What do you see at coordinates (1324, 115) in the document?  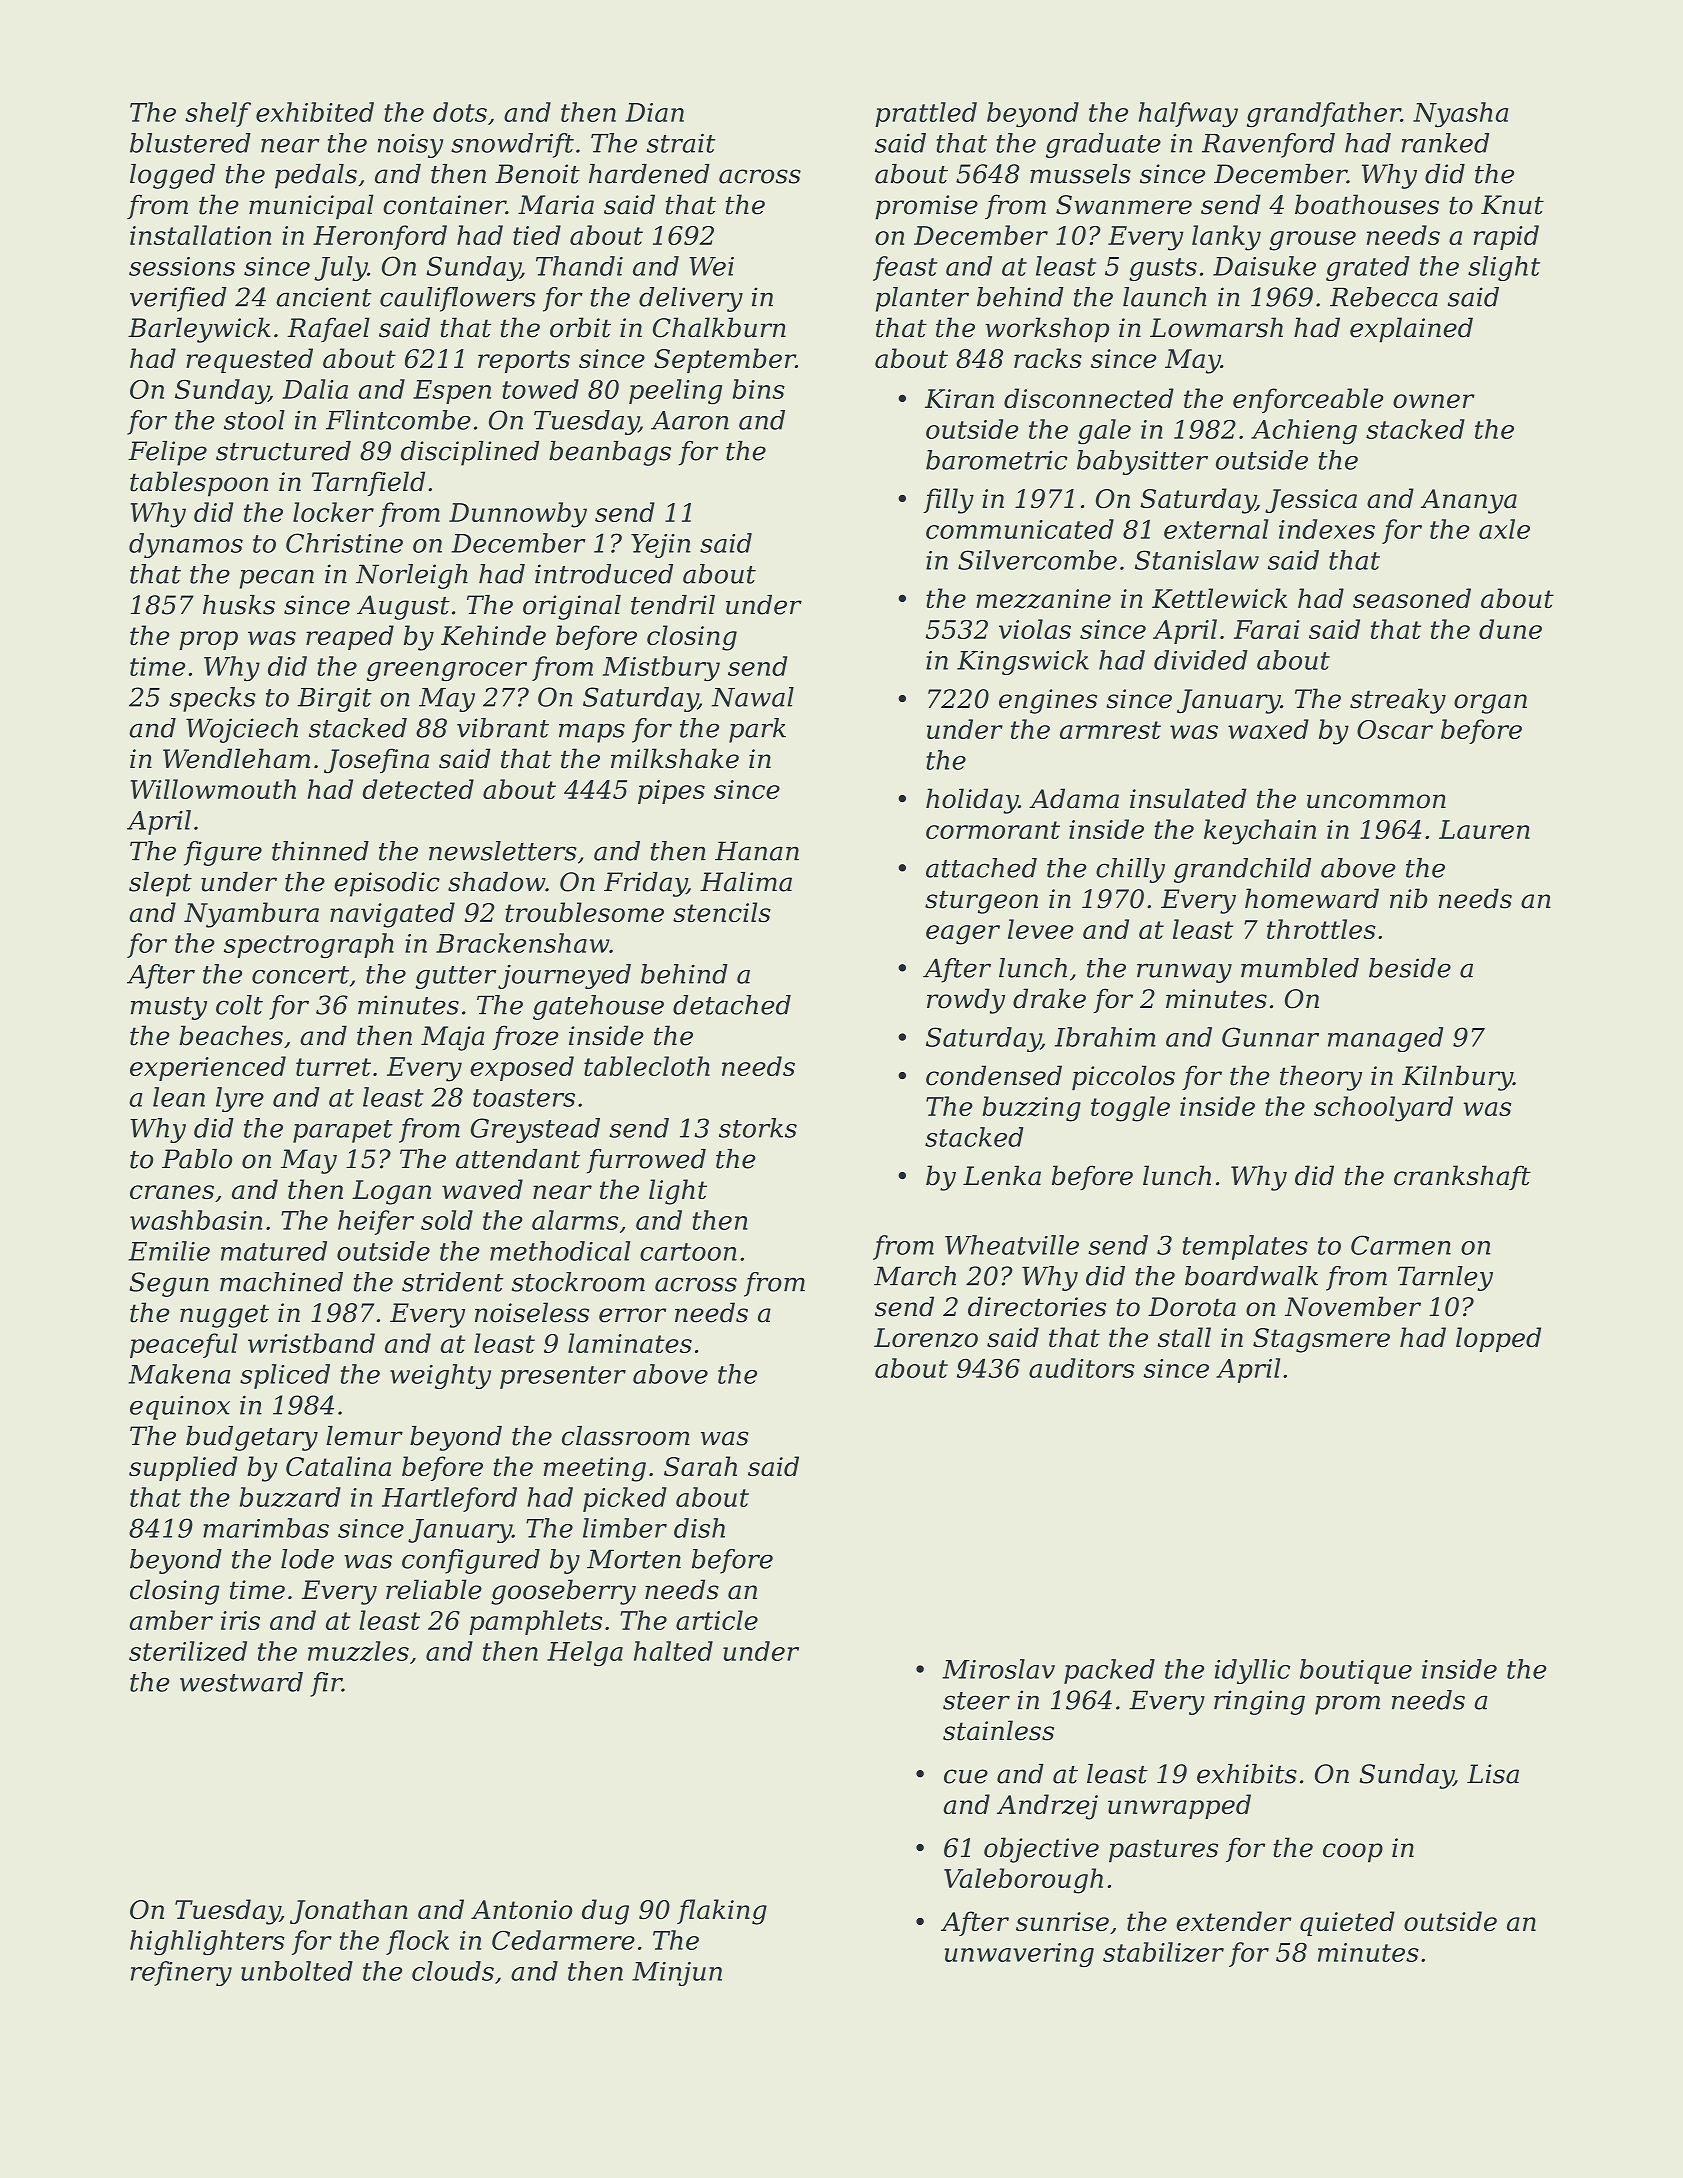 I see `grandfather` at bounding box center [1324, 115].
